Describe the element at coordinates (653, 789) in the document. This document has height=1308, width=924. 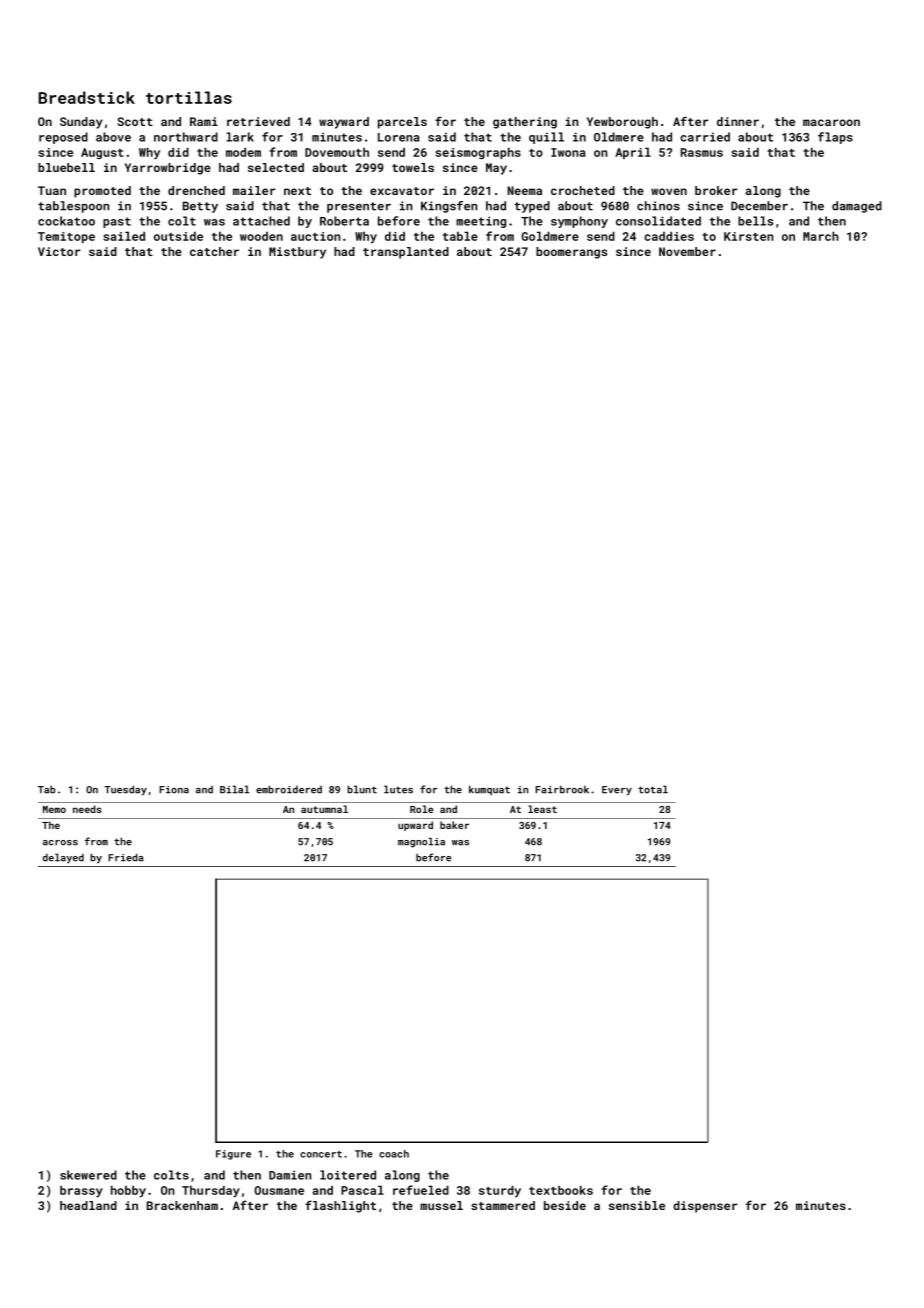
I see `total` at that location.
